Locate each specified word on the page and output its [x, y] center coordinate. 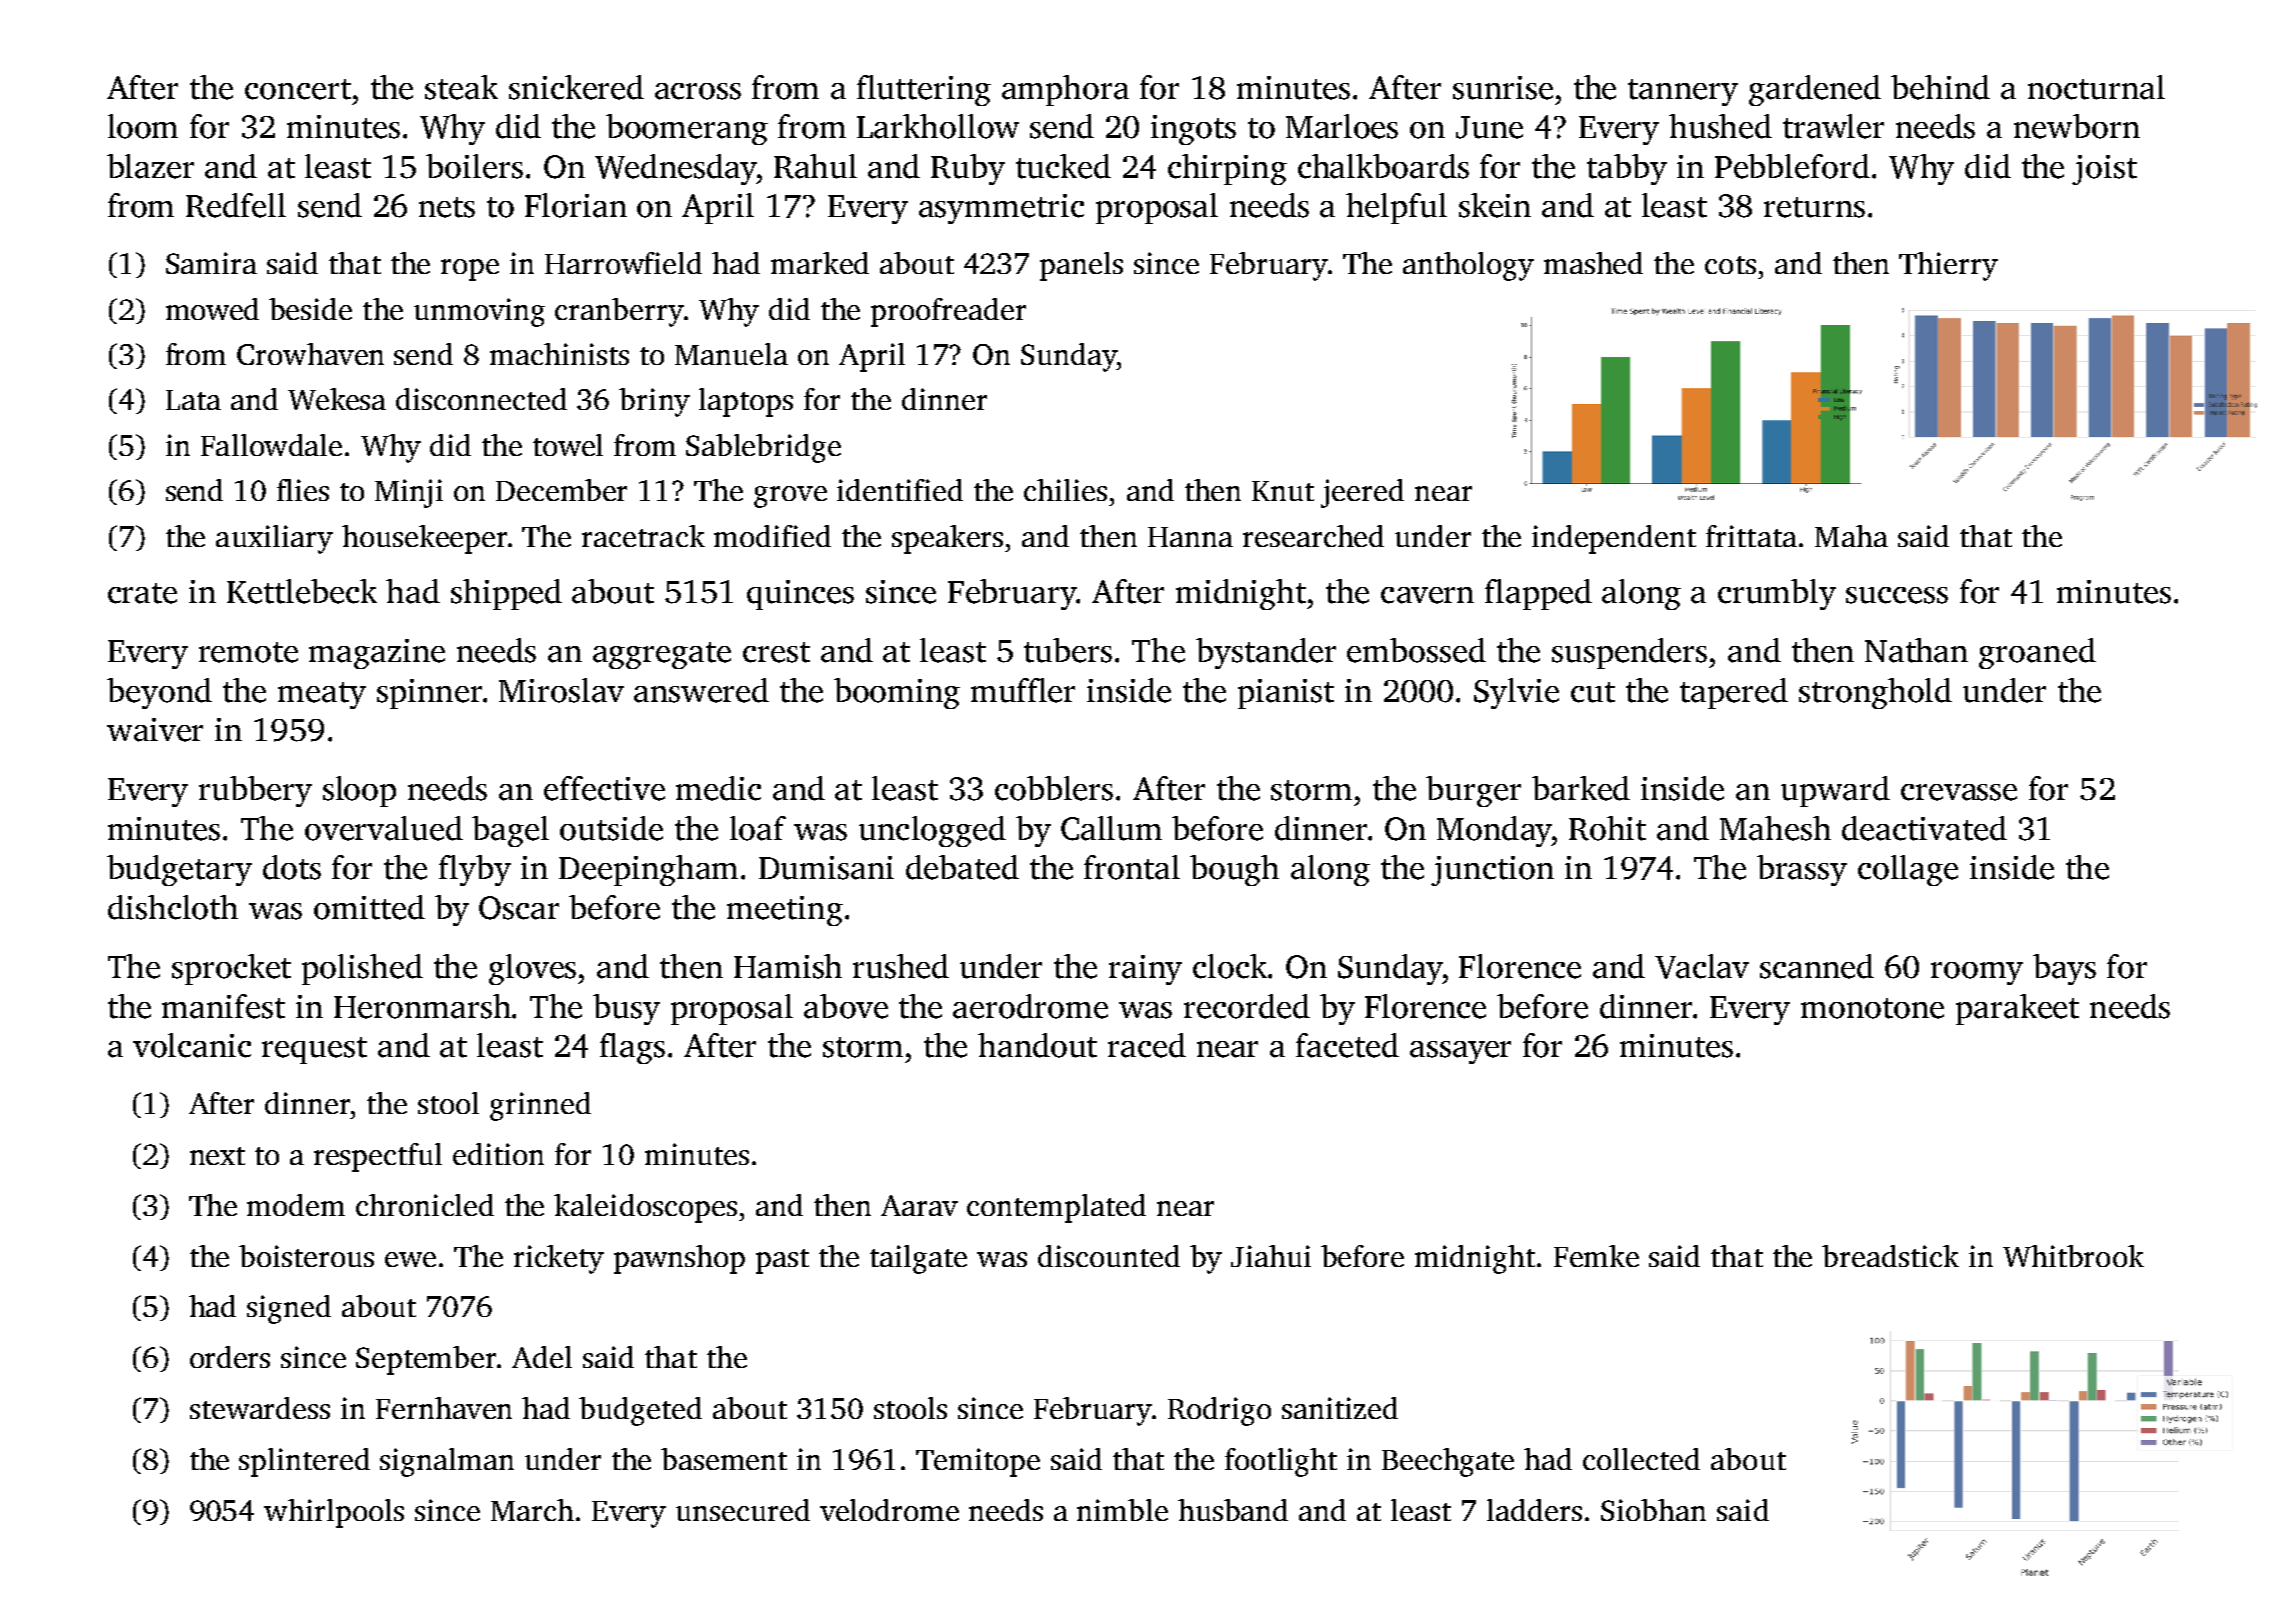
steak [461, 87]
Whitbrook [2073, 1256]
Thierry [1948, 266]
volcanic [192, 1045]
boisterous [306, 1256]
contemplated [1056, 1208]
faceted [1347, 1045]
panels [1081, 266]
